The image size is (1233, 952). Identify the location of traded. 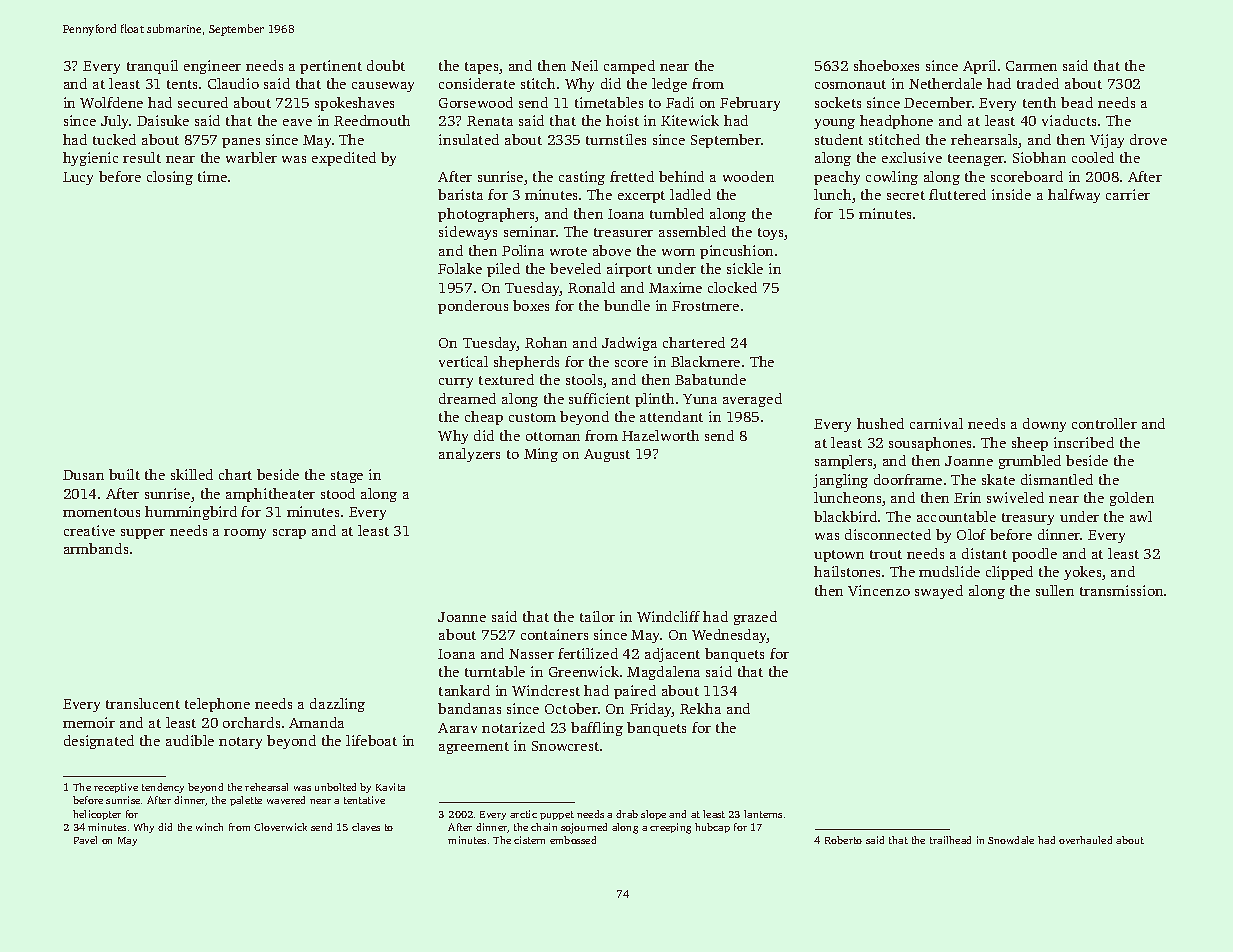
(1038, 83).
